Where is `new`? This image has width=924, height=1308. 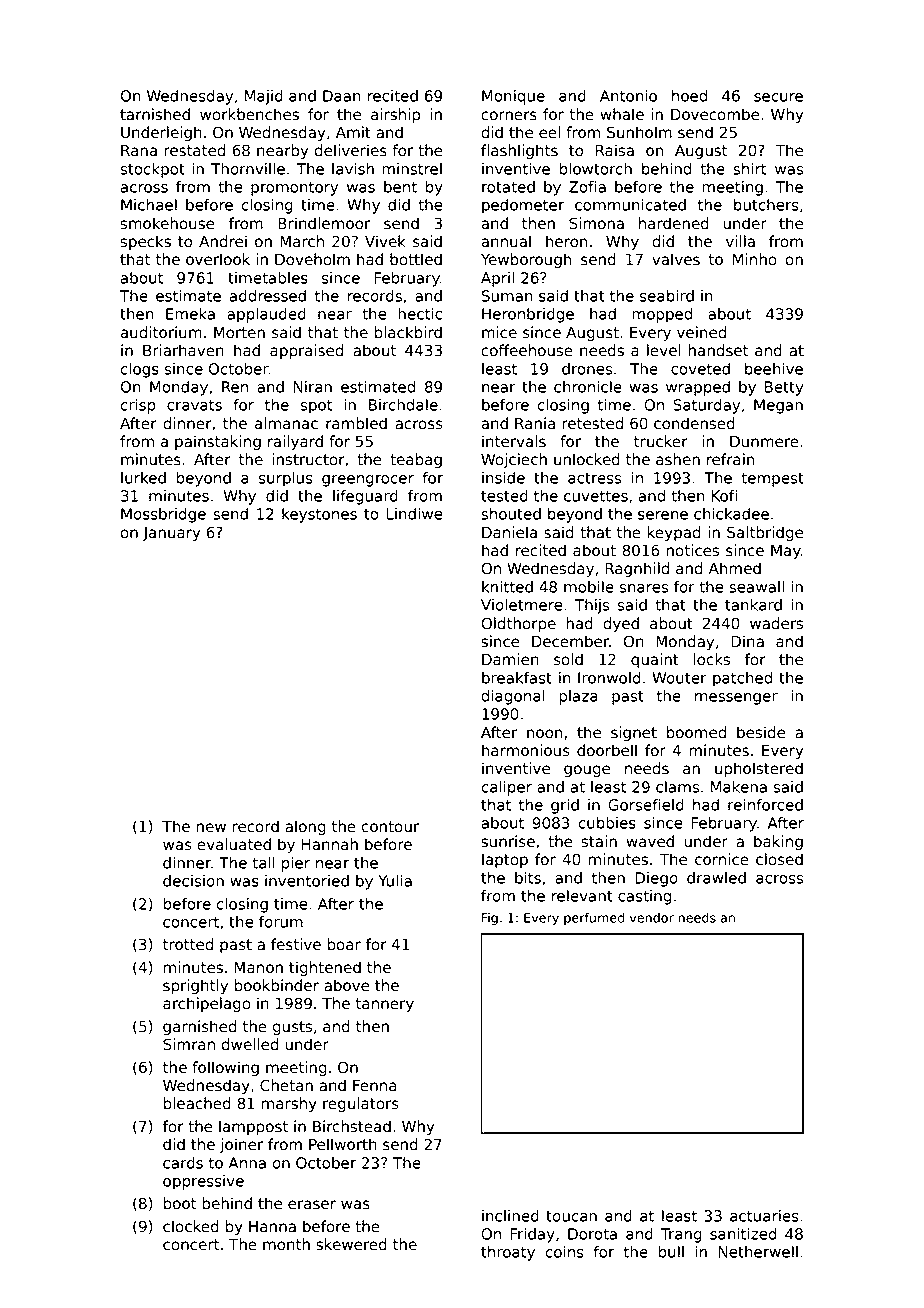
new is located at coordinates (211, 828).
